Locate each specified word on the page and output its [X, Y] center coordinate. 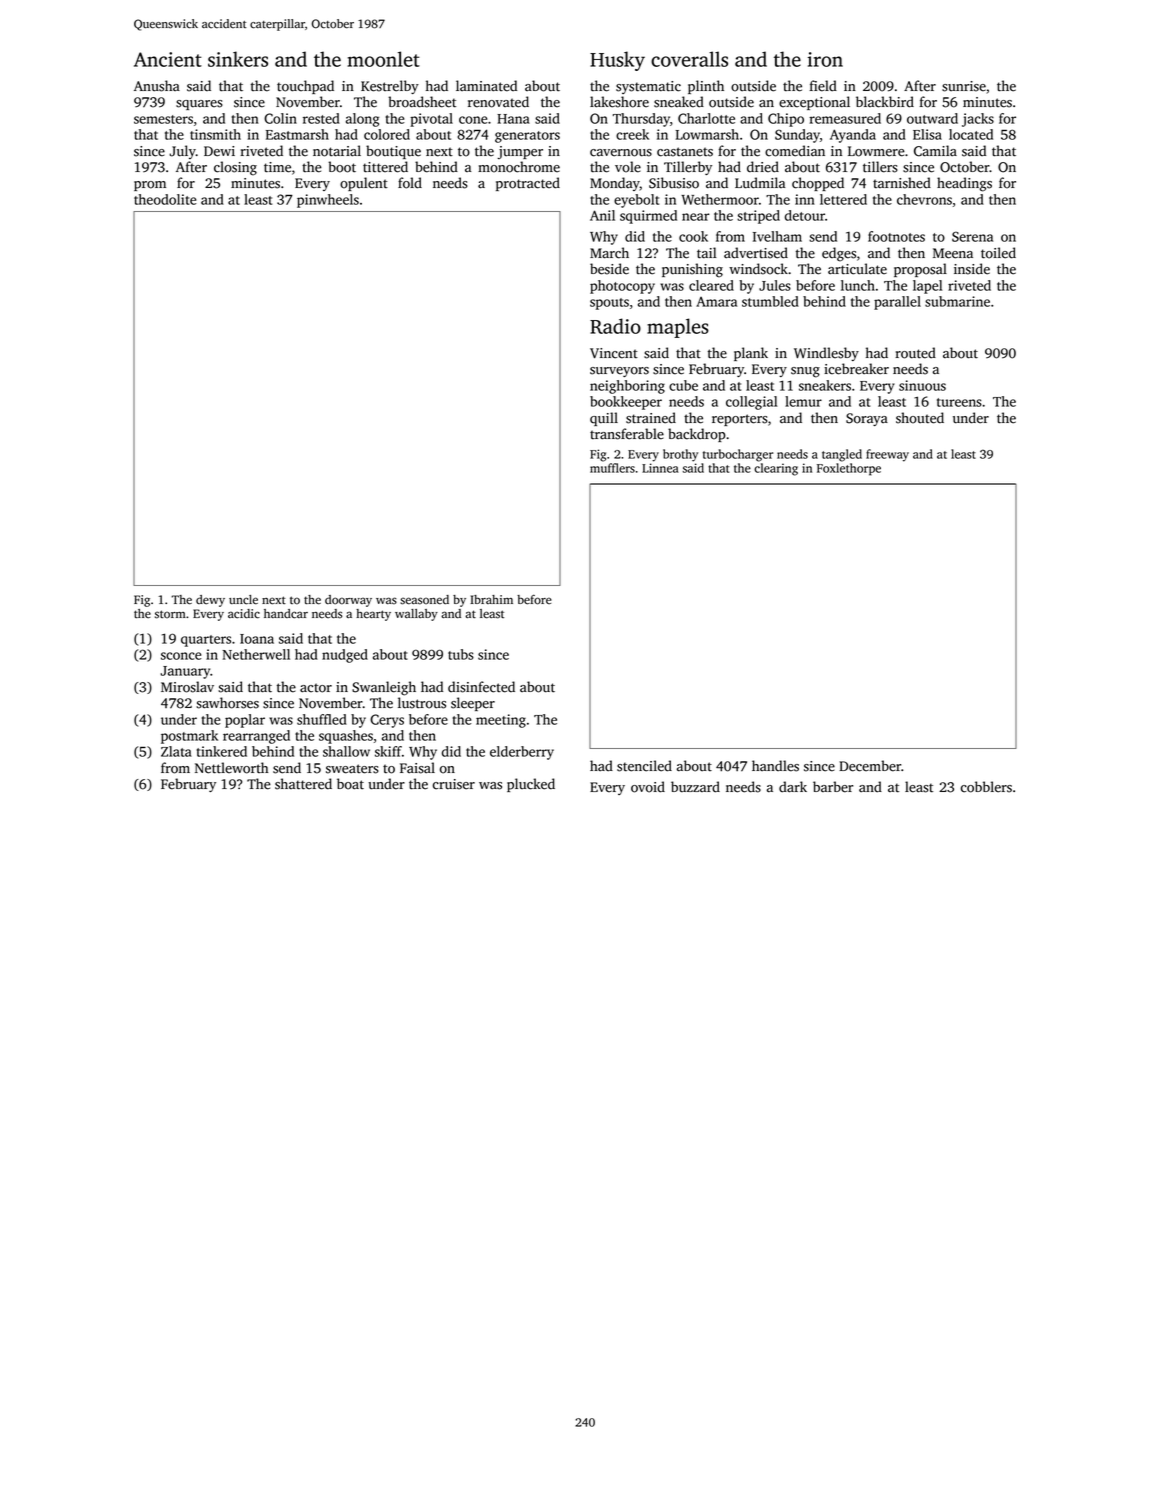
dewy [210, 601]
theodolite [165, 199]
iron [825, 59]
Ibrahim [491, 599]
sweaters [352, 769]
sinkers [238, 59]
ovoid [648, 787]
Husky [617, 61]
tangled [842, 455]
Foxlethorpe [849, 469]
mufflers [612, 468]
